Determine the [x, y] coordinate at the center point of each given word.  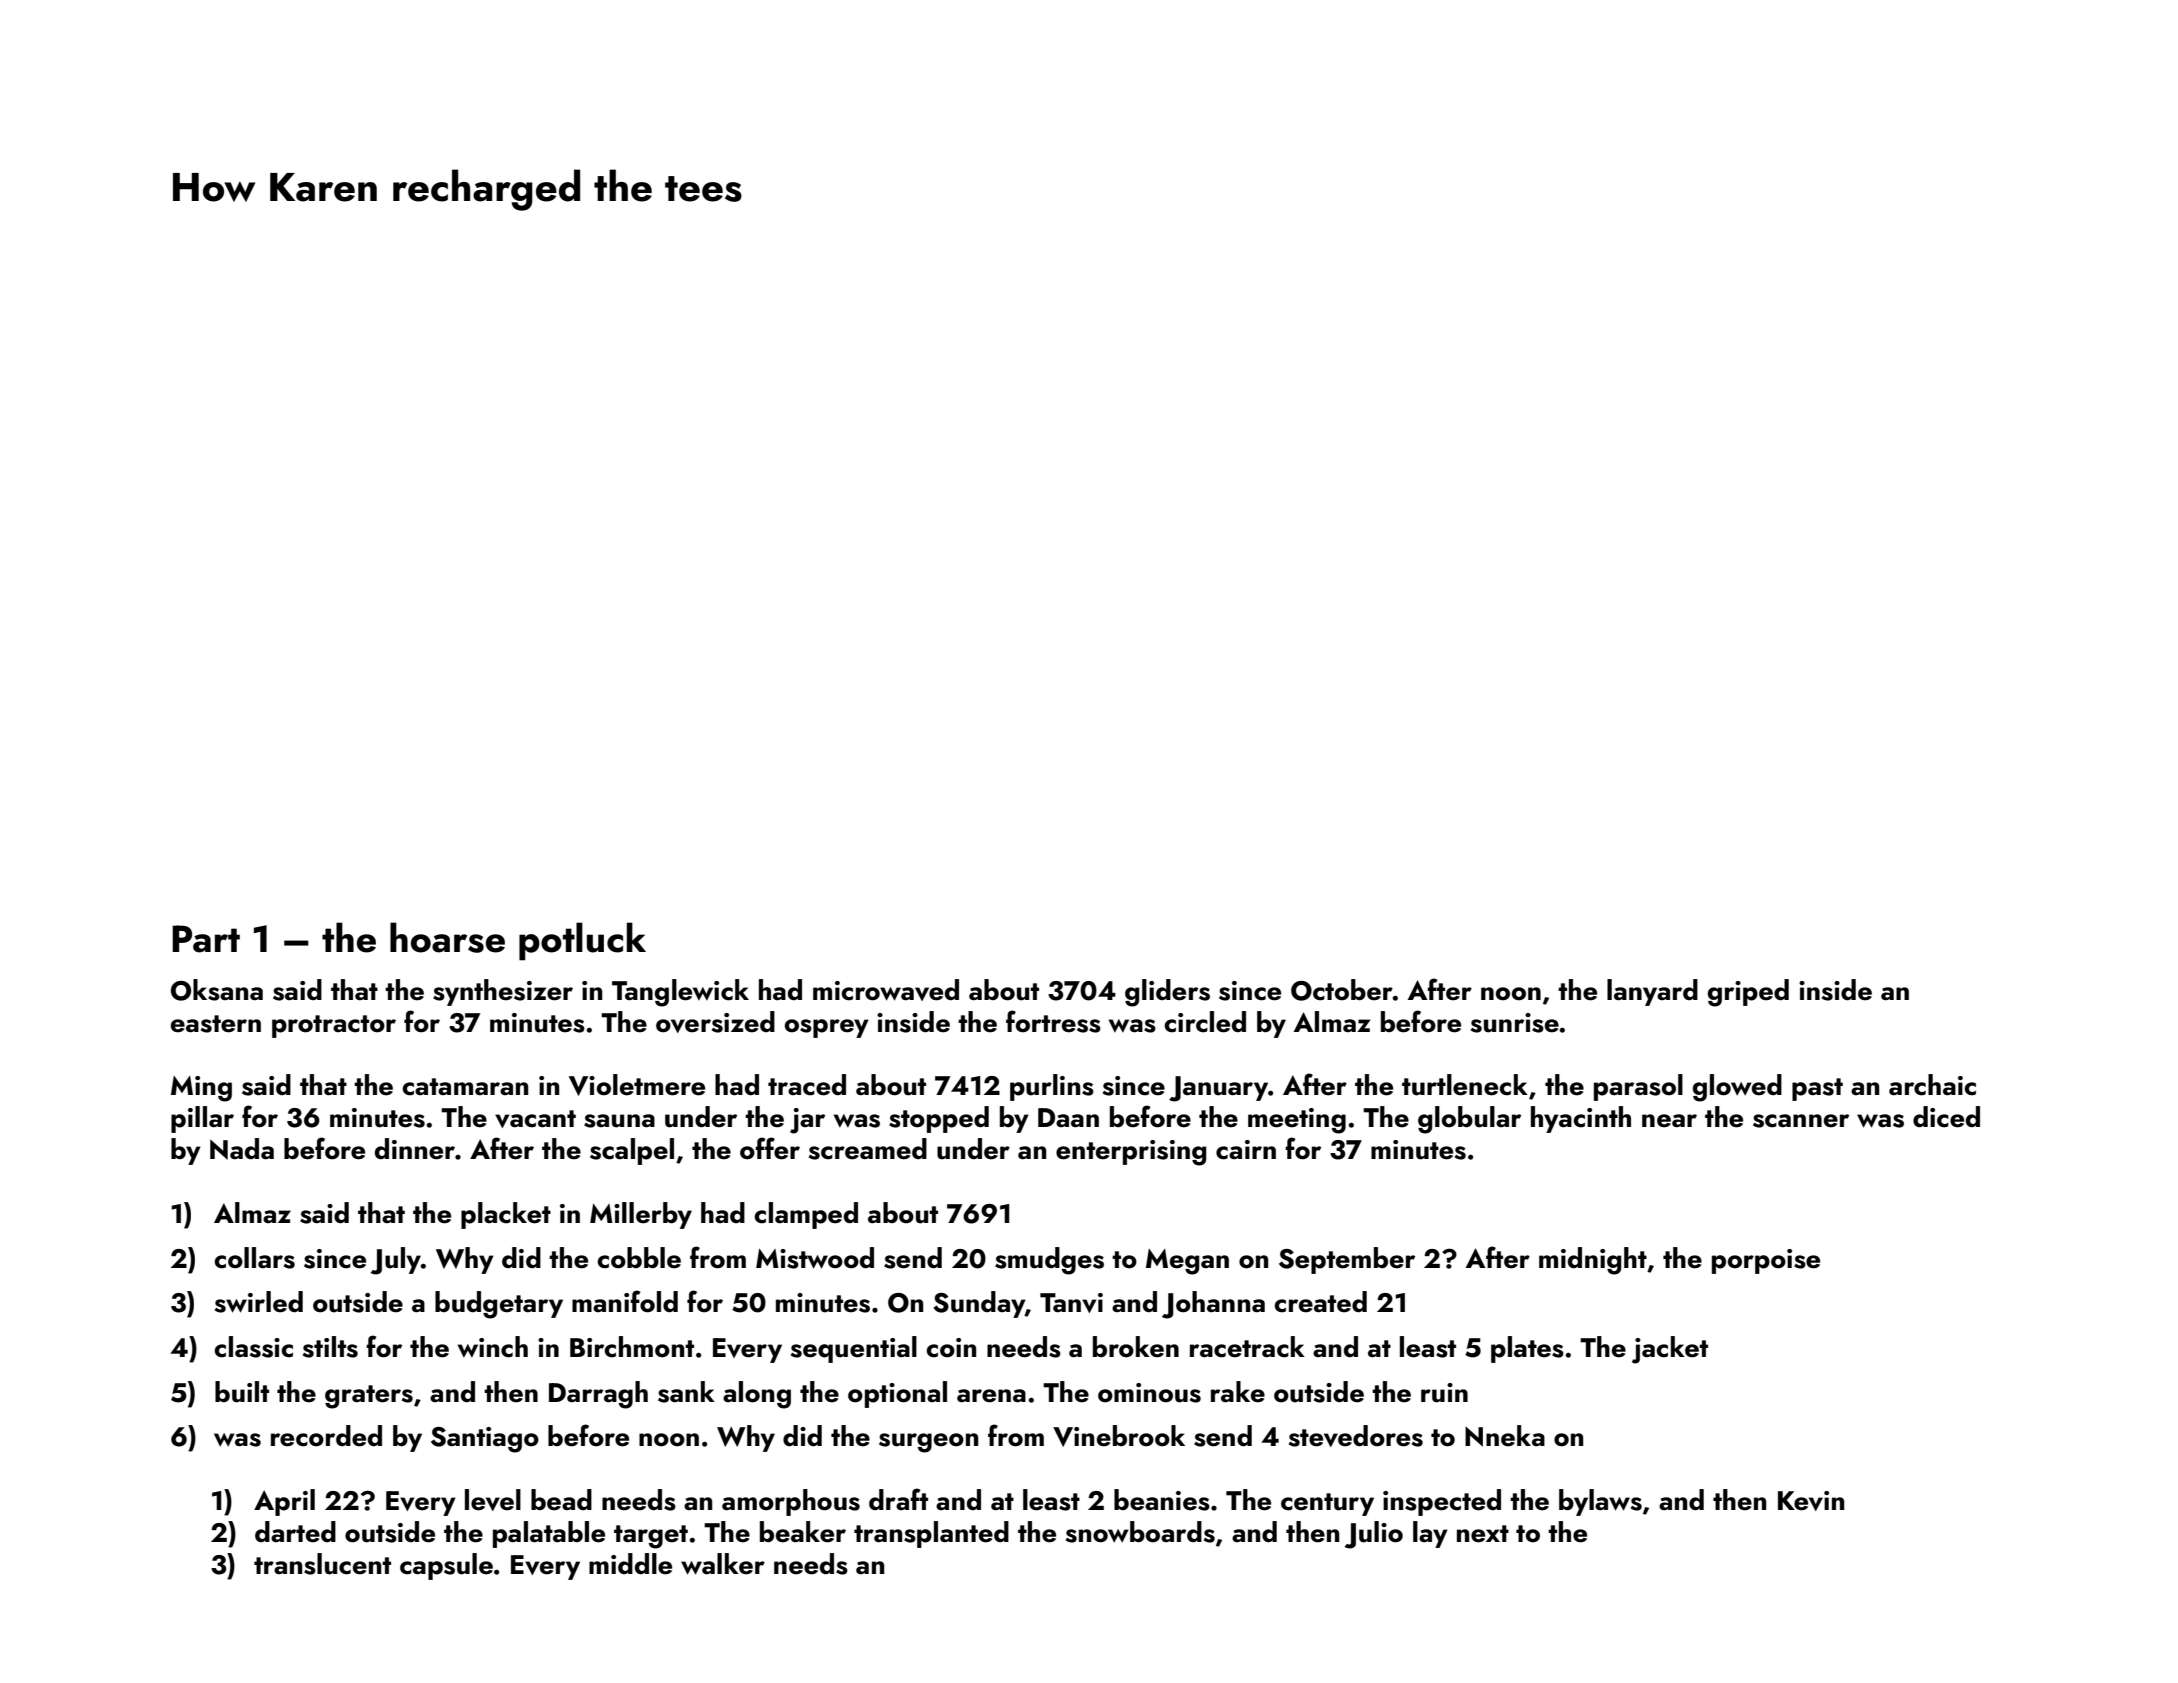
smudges [1049, 1261]
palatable [549, 1534]
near [1669, 1121]
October [1342, 990]
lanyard [1652, 992]
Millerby [641, 1215]
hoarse [447, 937]
